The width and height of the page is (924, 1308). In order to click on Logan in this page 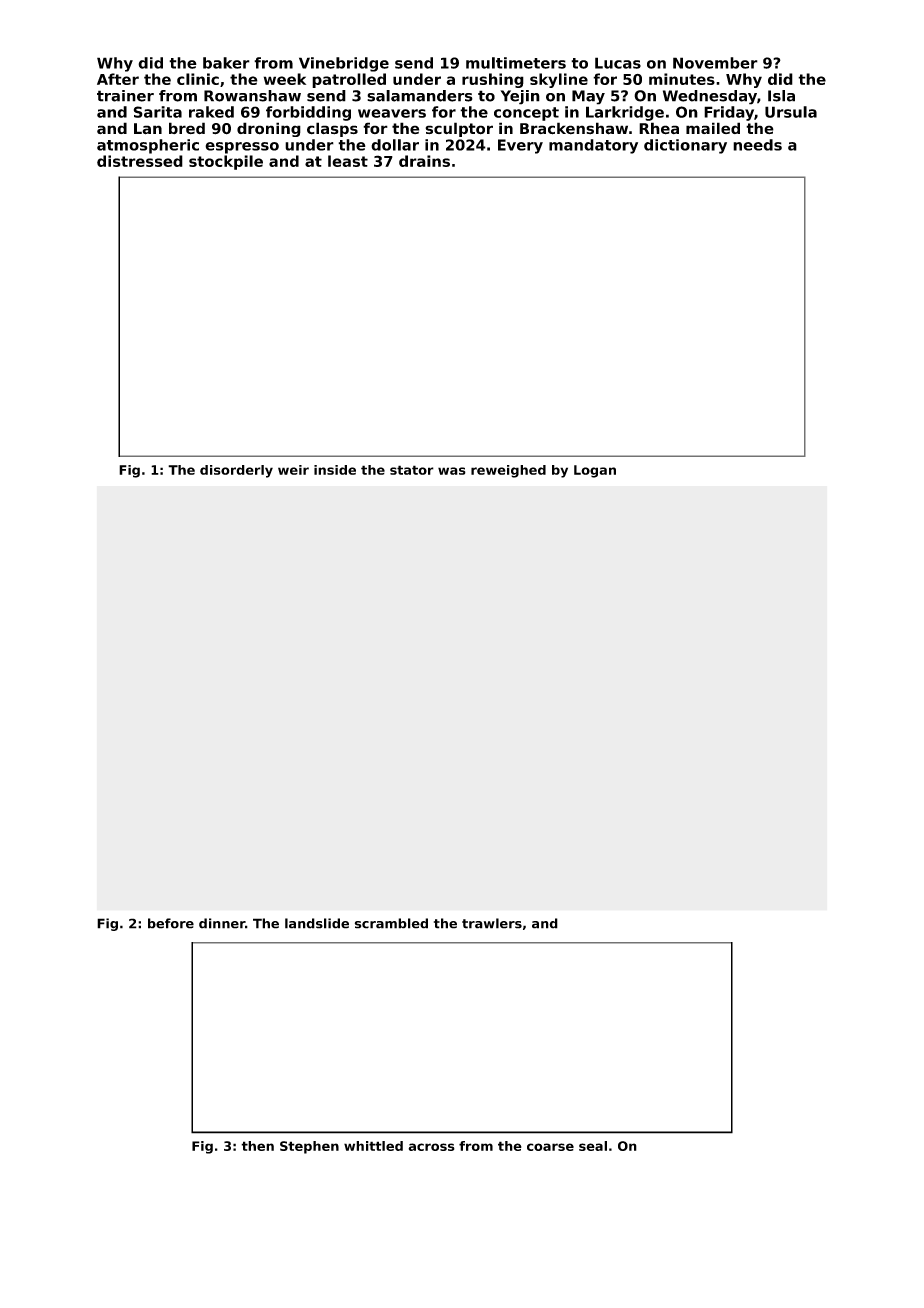, I will do `click(595, 471)`.
